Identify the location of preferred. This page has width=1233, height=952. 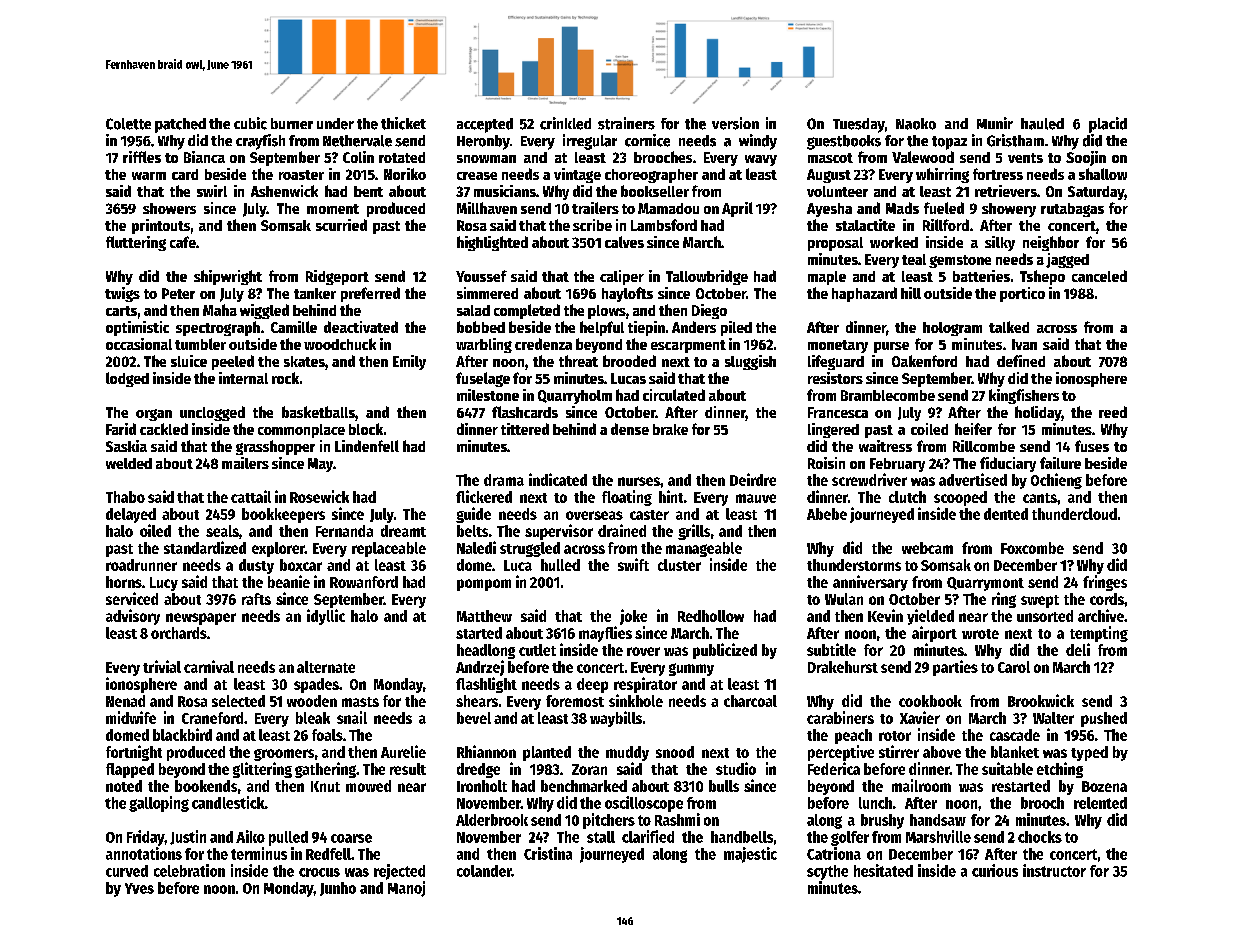
(370, 294).
